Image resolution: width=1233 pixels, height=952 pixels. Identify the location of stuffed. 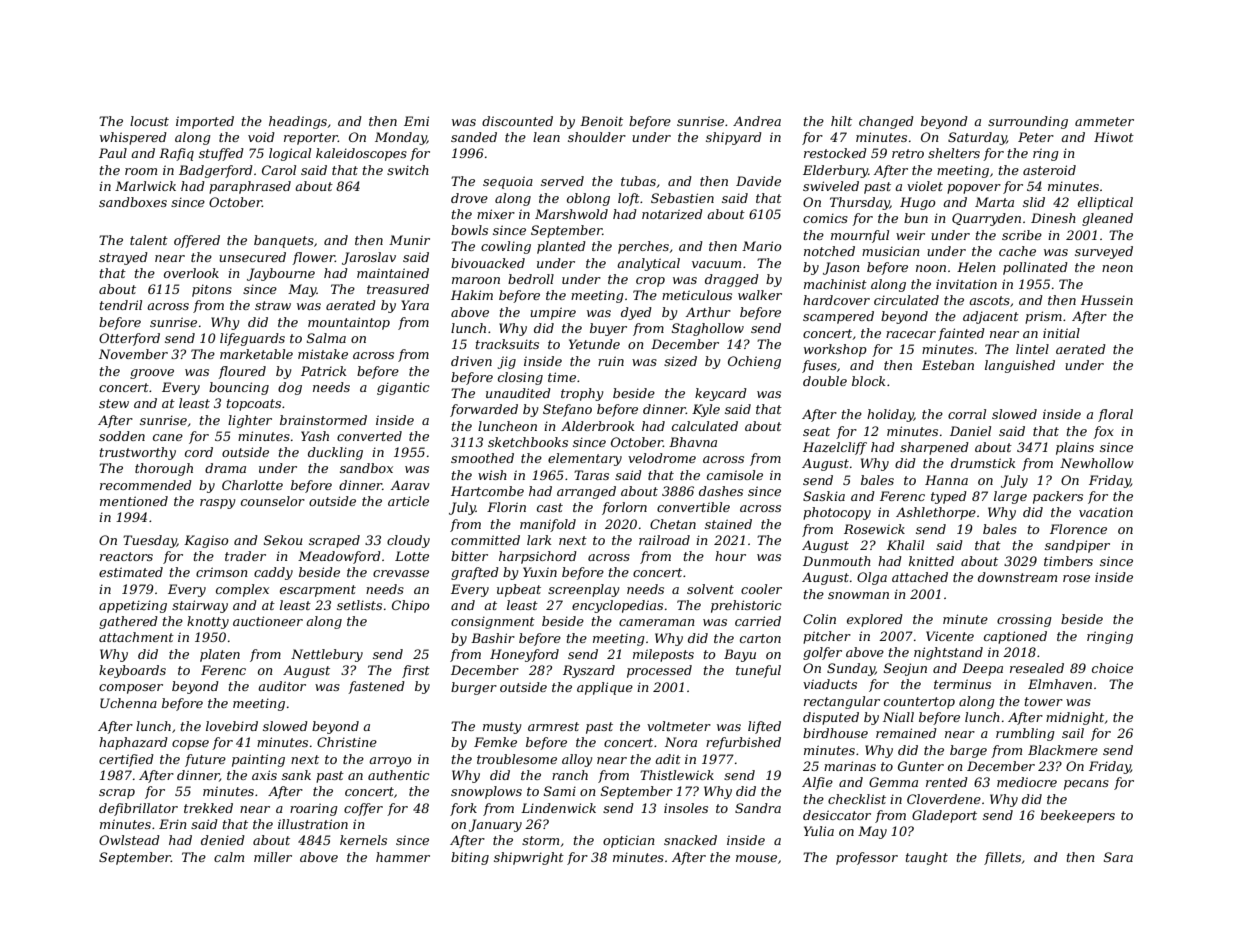
(221, 154).
